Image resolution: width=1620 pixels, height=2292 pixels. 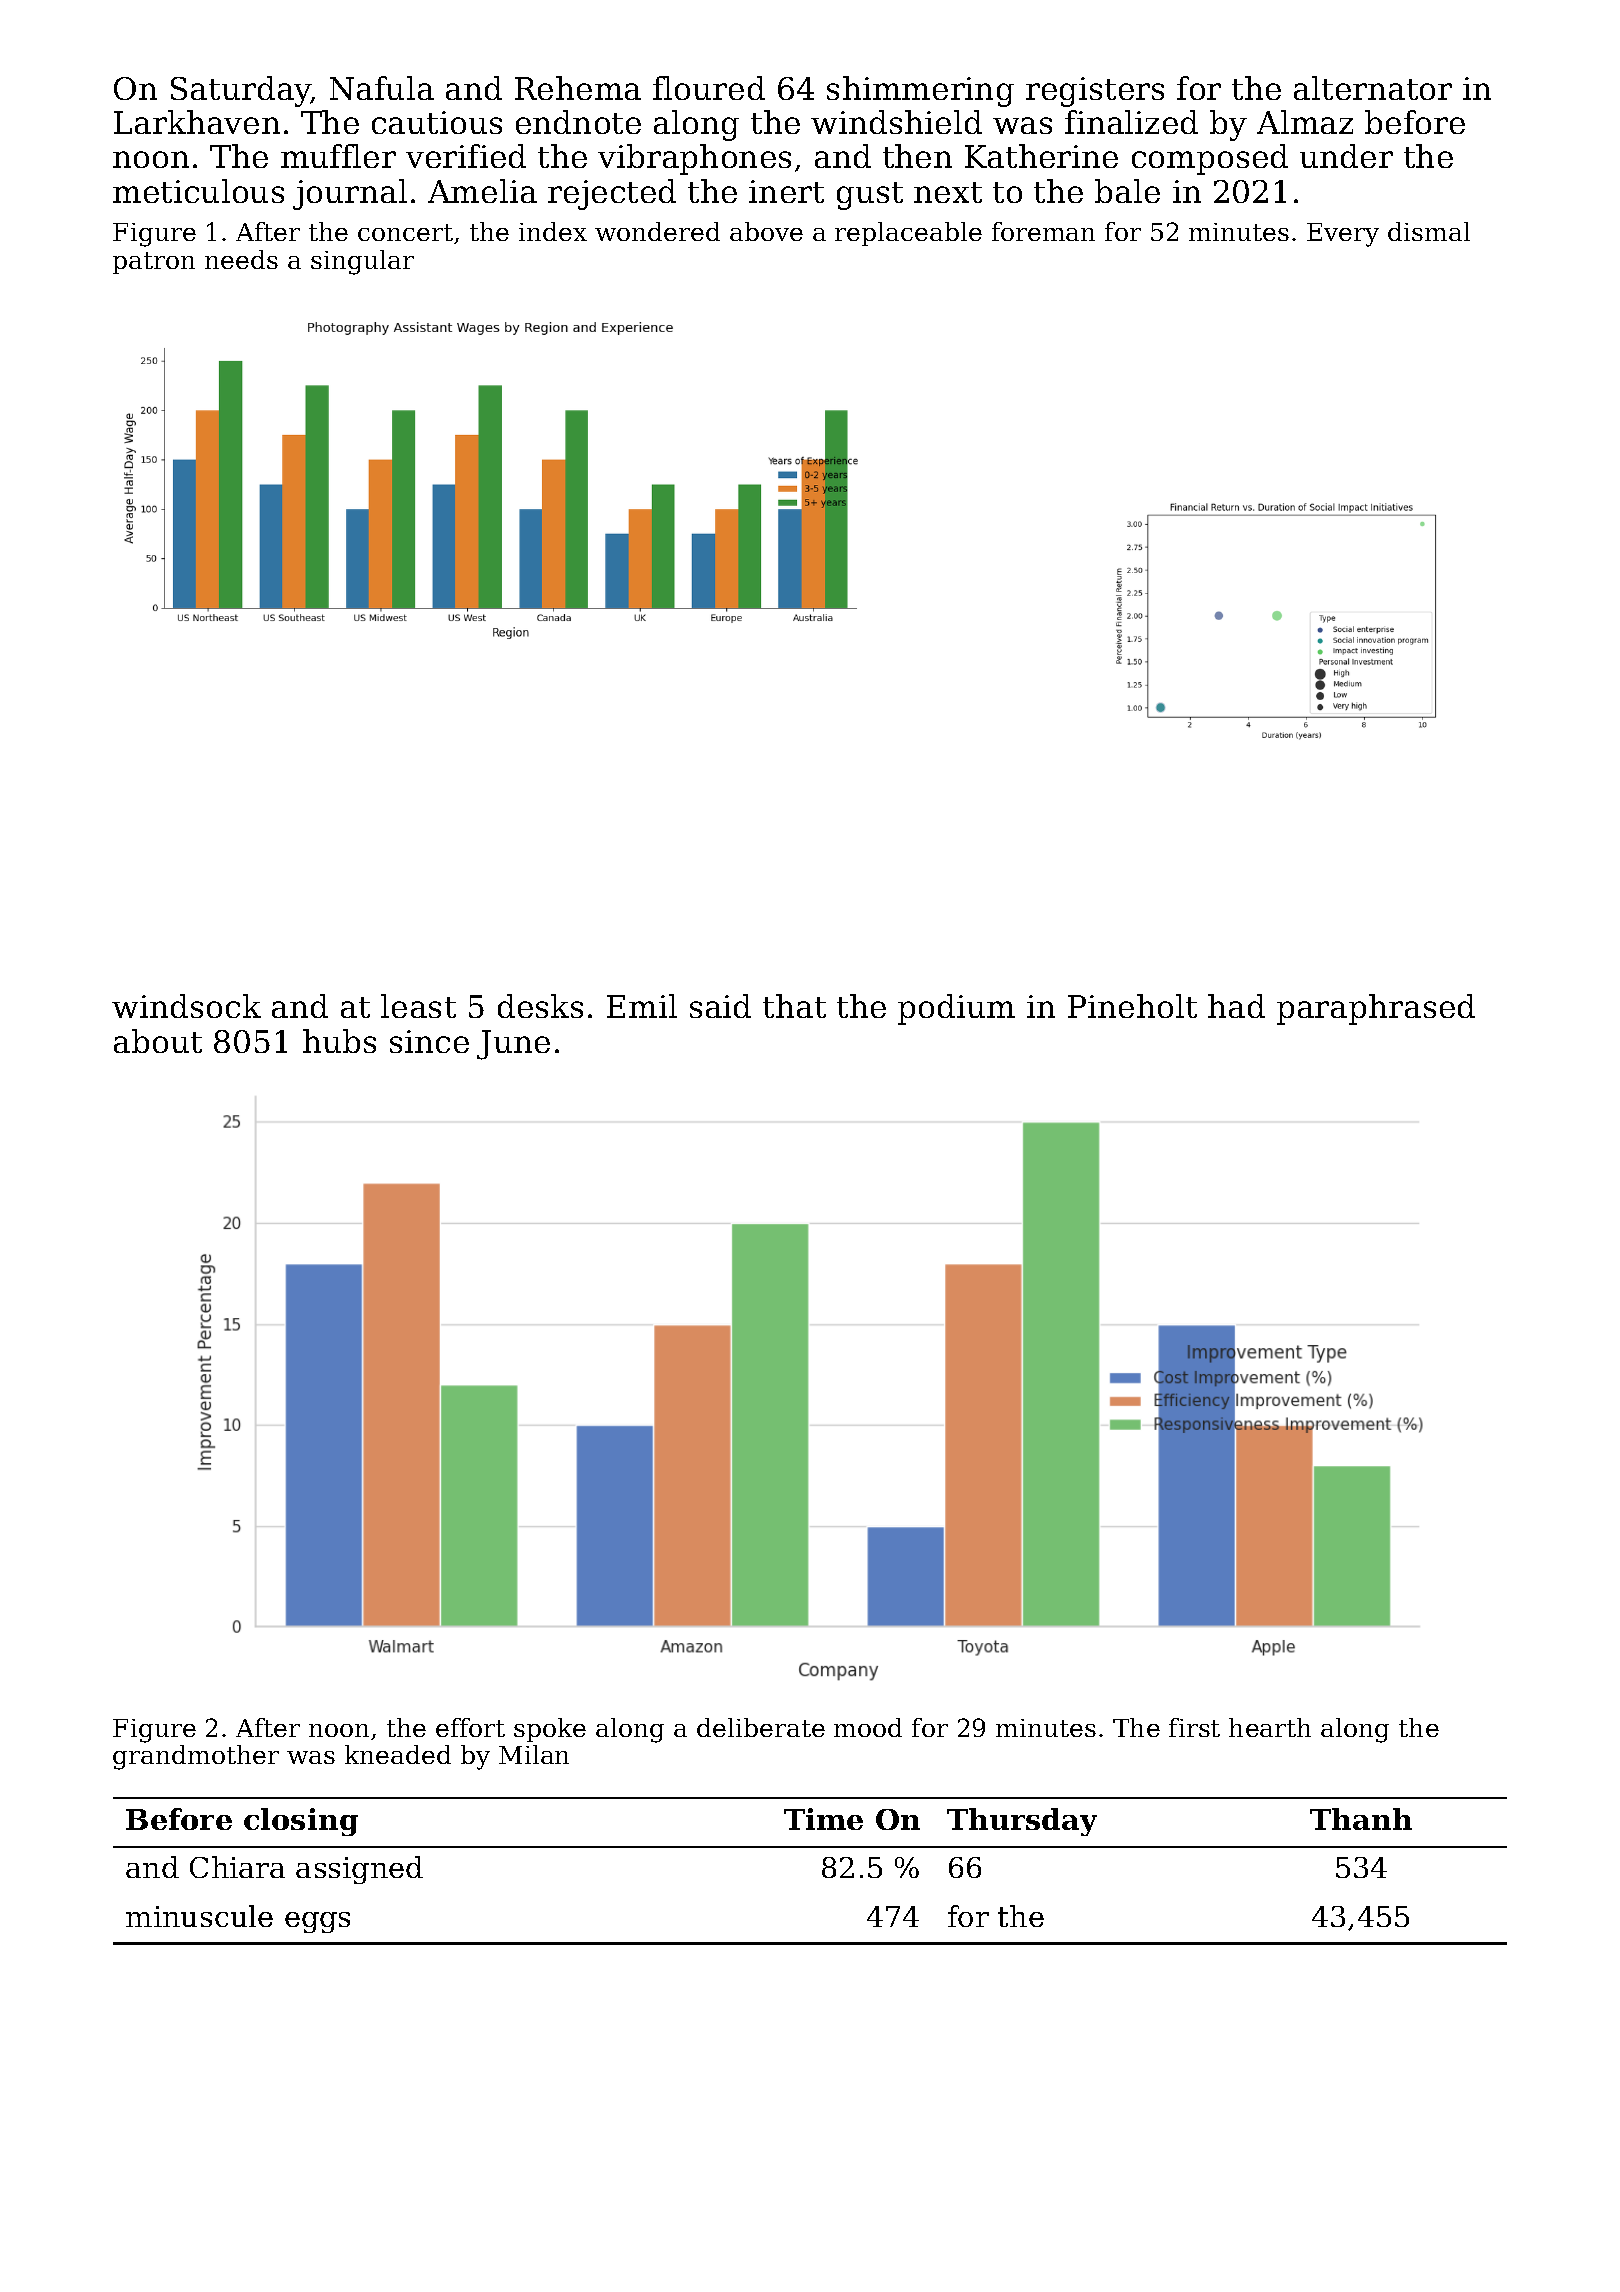 What do you see at coordinates (1095, 92) in the image?
I see `registers` at bounding box center [1095, 92].
